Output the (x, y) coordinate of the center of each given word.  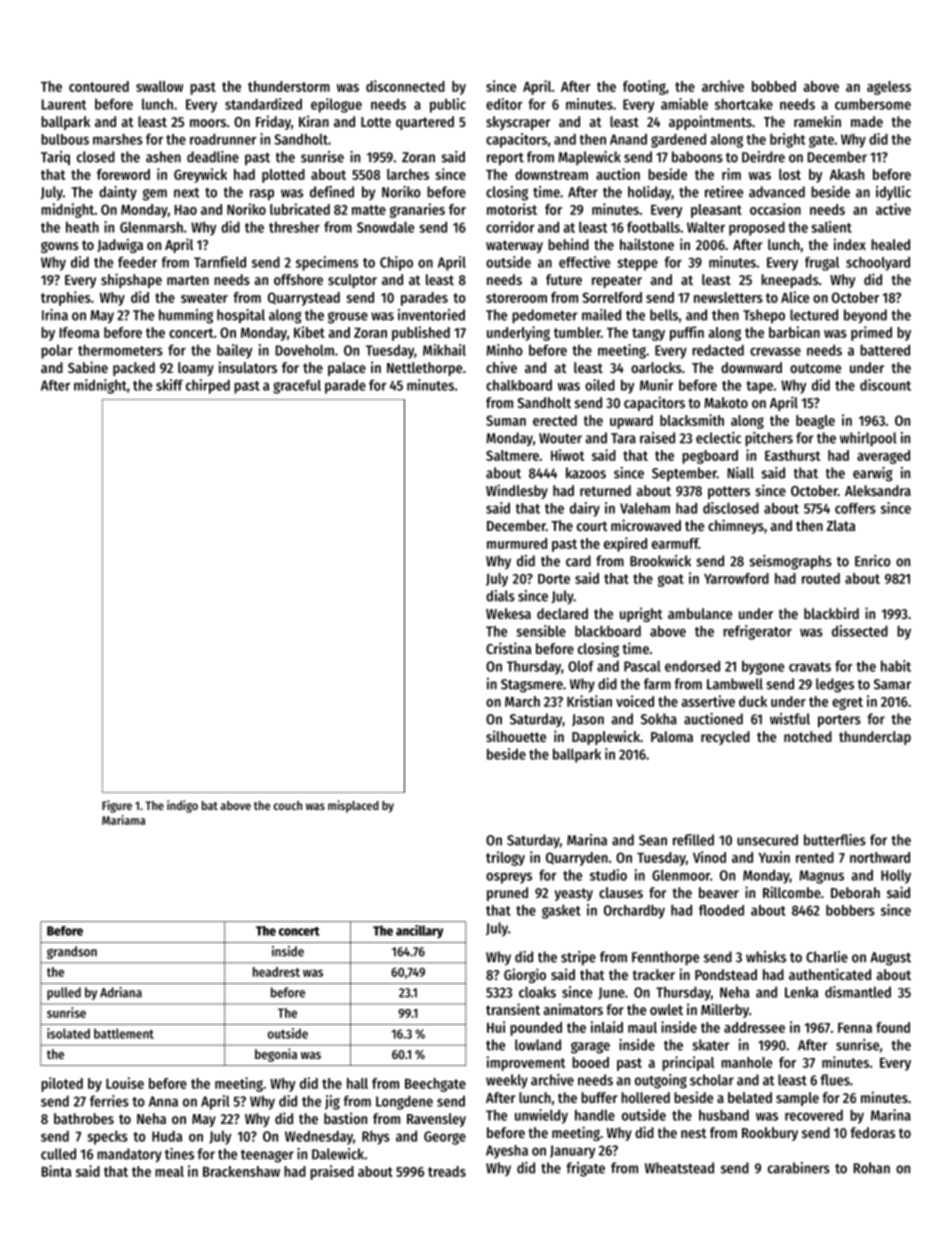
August (890, 959)
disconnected (405, 86)
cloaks (537, 992)
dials (500, 596)
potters (729, 492)
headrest (276, 972)
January (572, 1152)
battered (885, 350)
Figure (117, 806)
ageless (889, 88)
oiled (600, 385)
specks (107, 1137)
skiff (169, 385)
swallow (159, 86)
